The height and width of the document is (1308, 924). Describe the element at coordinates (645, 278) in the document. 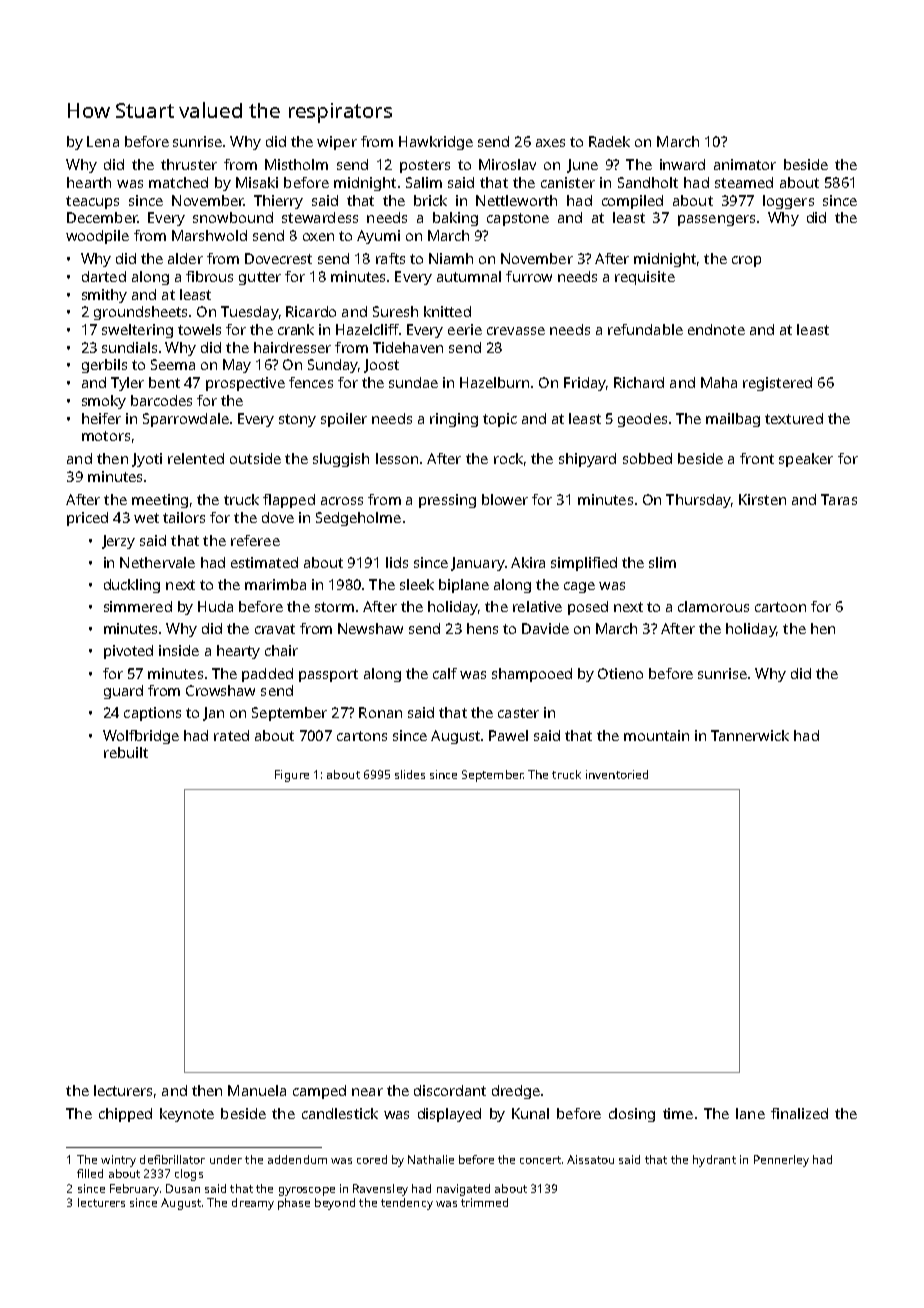

I see `requisite` at that location.
